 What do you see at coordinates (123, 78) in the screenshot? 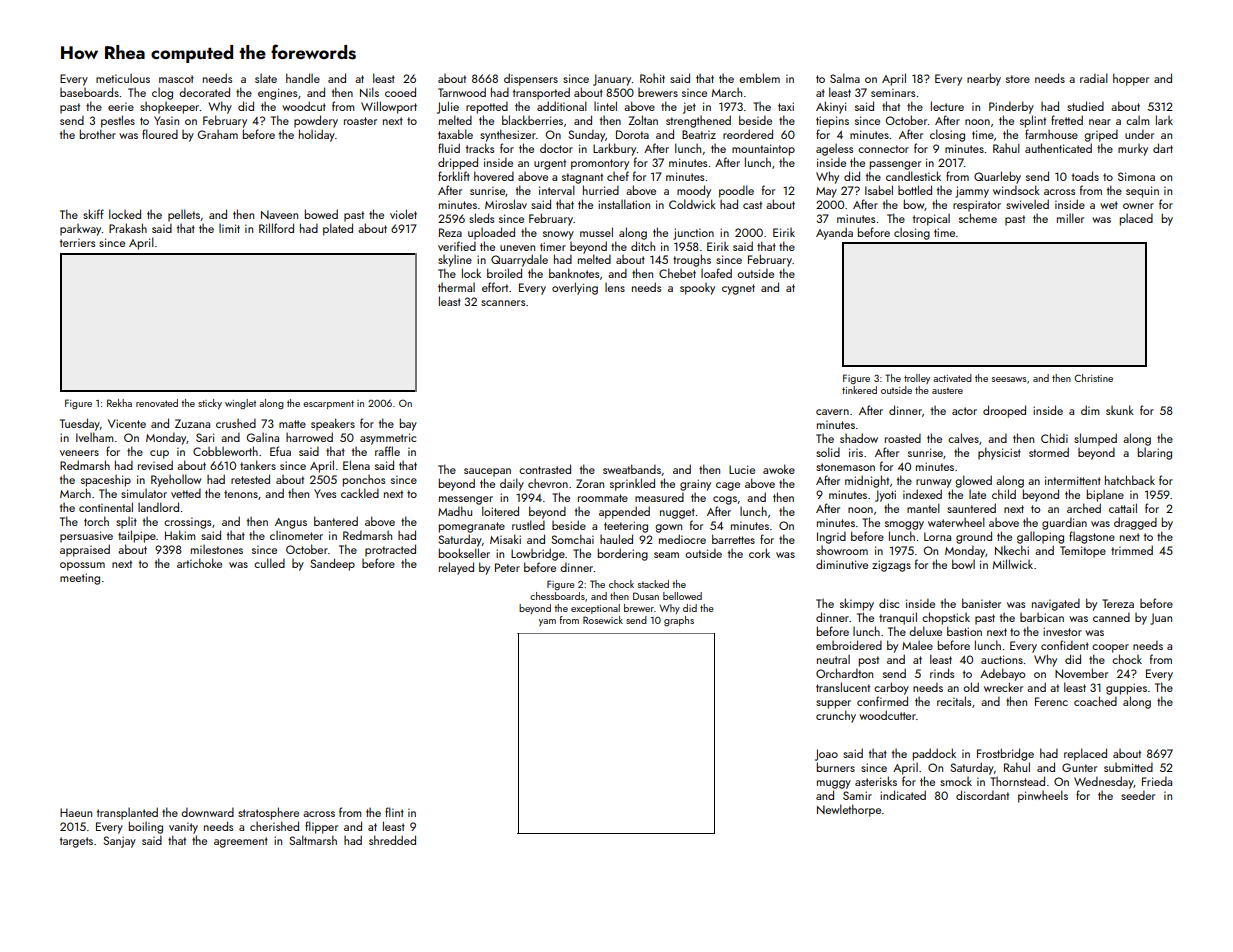
I see `meticulous` at bounding box center [123, 78].
